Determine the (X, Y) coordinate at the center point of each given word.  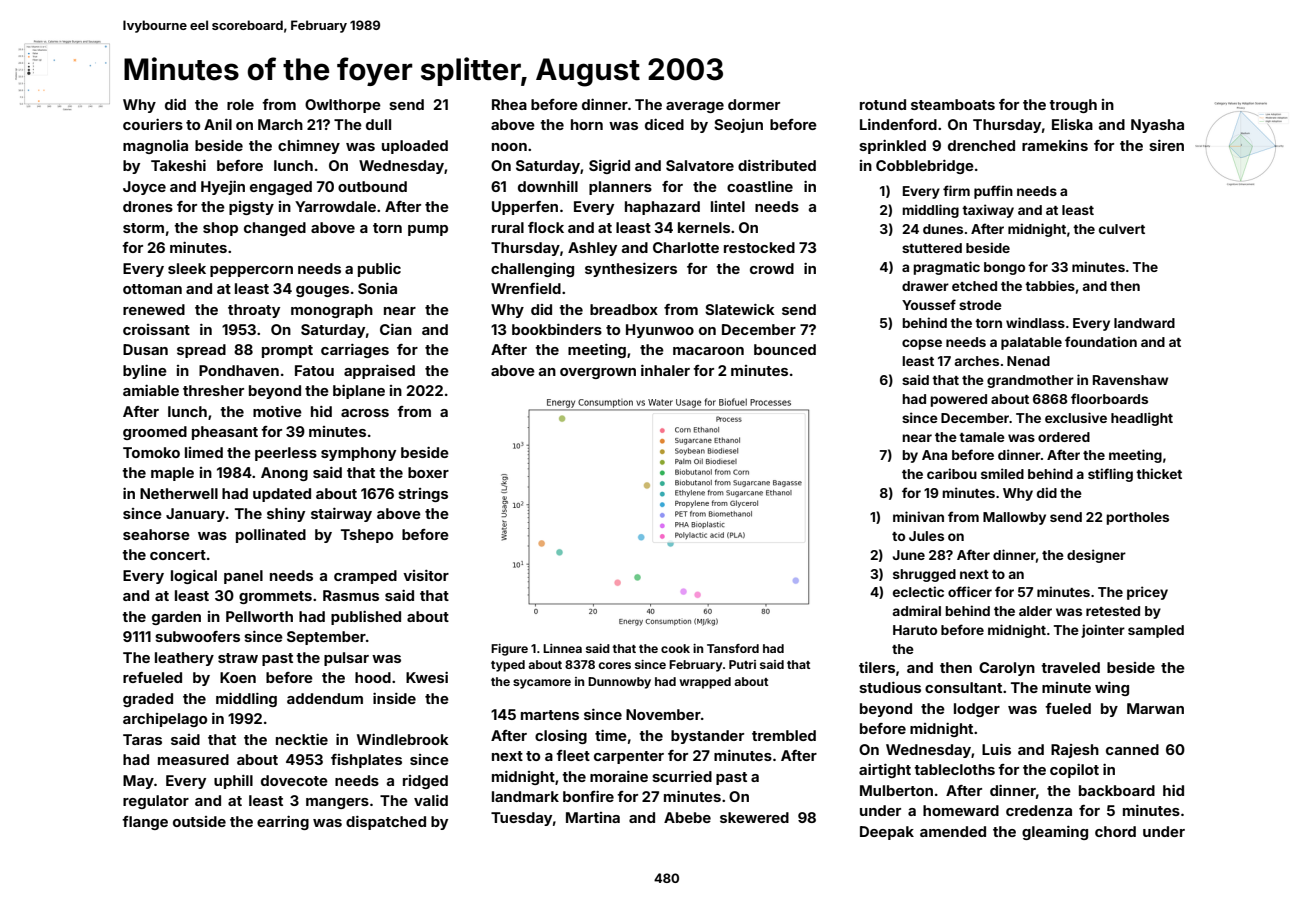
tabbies (1050, 285)
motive (277, 411)
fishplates (366, 761)
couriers (153, 124)
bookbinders (557, 329)
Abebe (687, 817)
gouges (322, 291)
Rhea (509, 104)
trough (1073, 106)
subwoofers (197, 636)
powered (958, 400)
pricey (1147, 593)
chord (1115, 831)
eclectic (918, 591)
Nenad (1028, 361)
